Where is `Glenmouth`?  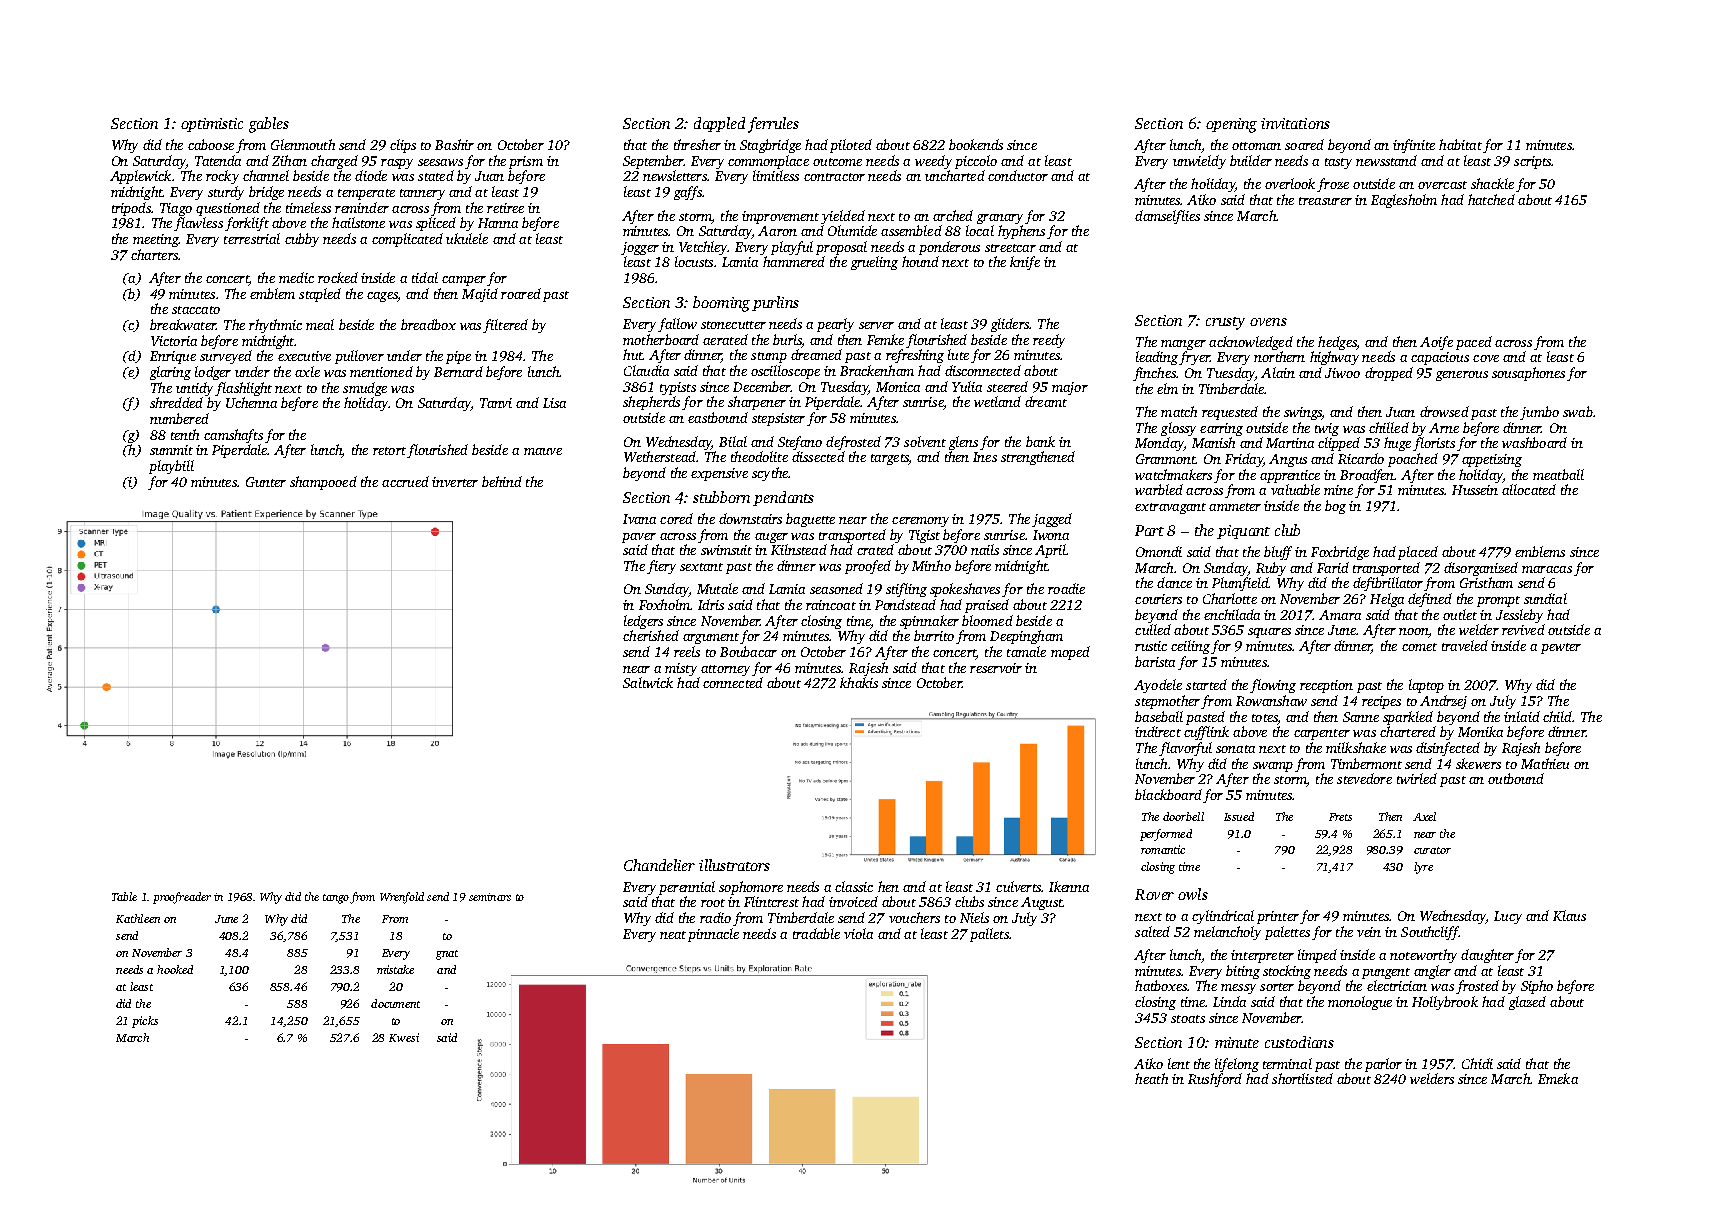 Glenmouth is located at coordinates (303, 144).
